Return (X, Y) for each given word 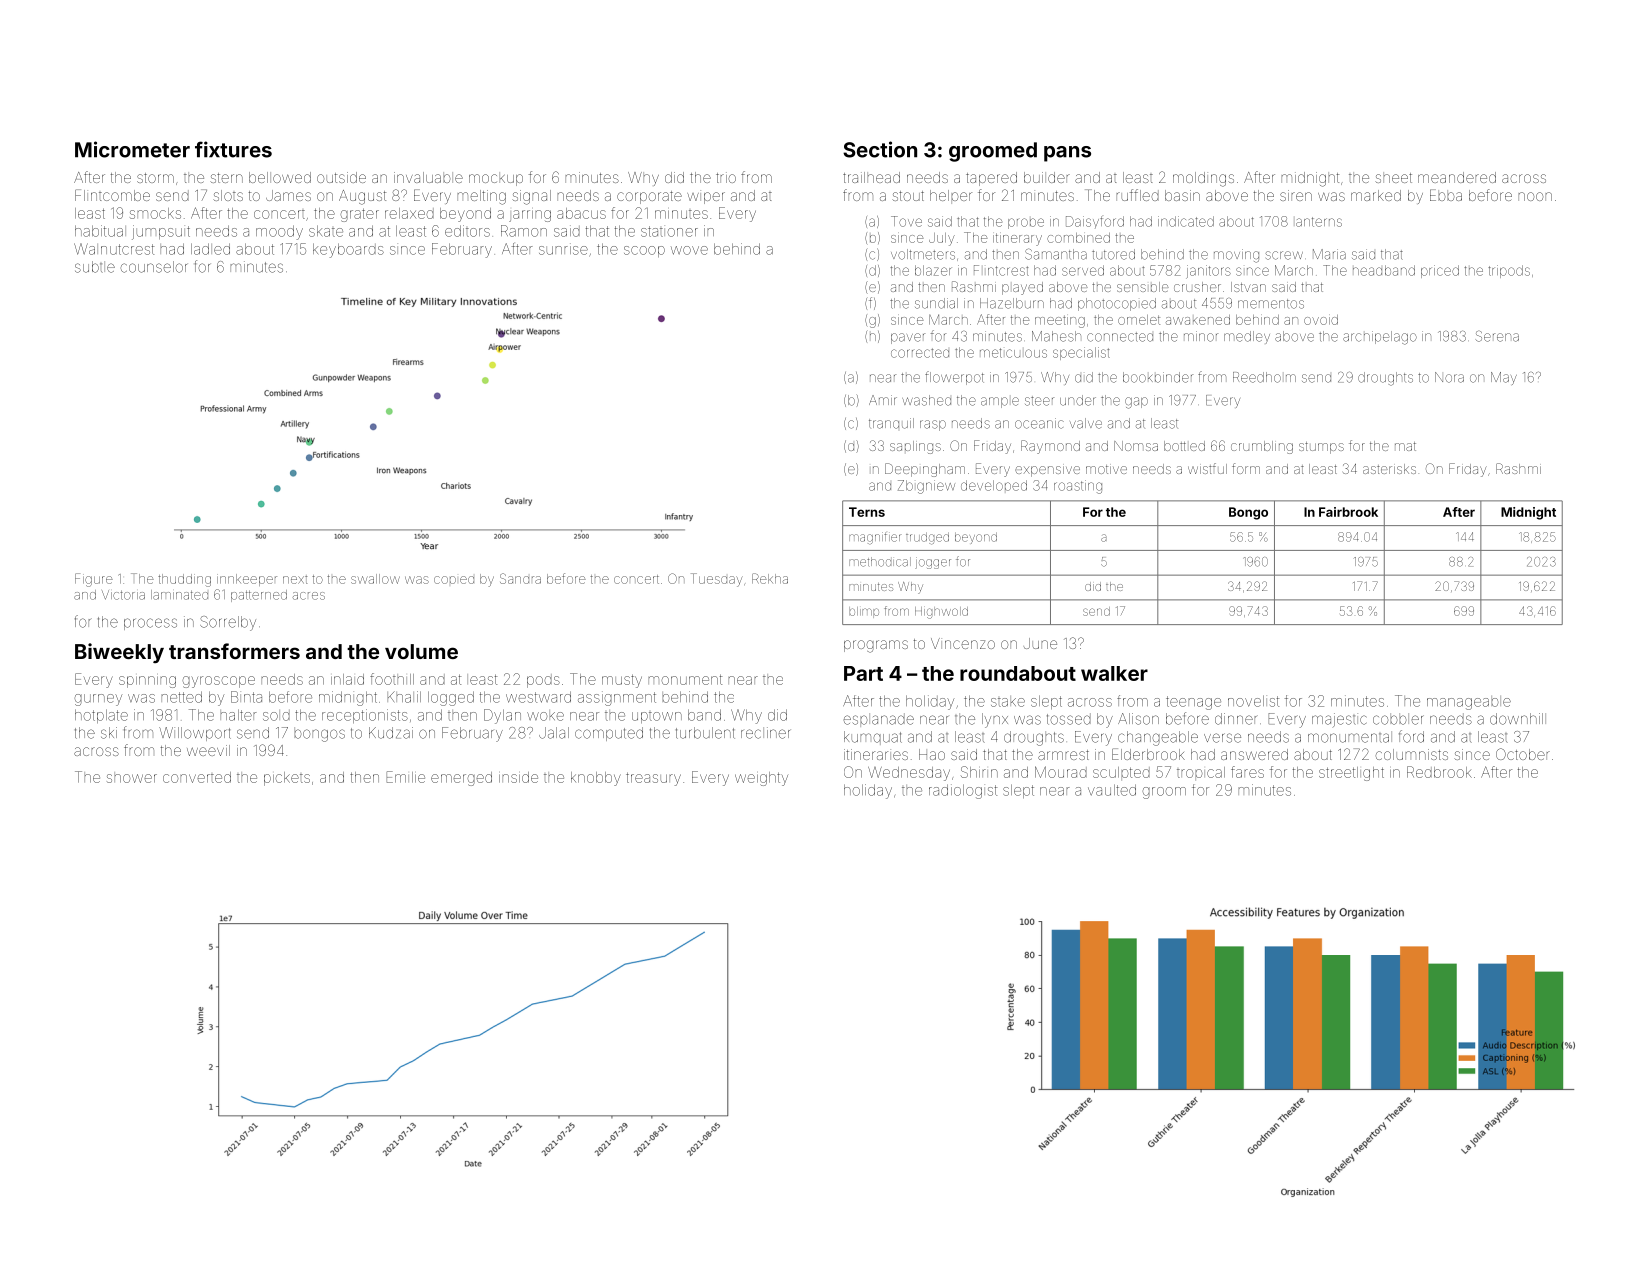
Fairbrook (1348, 512)
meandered (1457, 177)
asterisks (1389, 469)
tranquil (891, 423)
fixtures (233, 149)
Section (880, 149)
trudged (927, 539)
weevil (208, 750)
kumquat (873, 738)
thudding (184, 580)
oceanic (1039, 423)
